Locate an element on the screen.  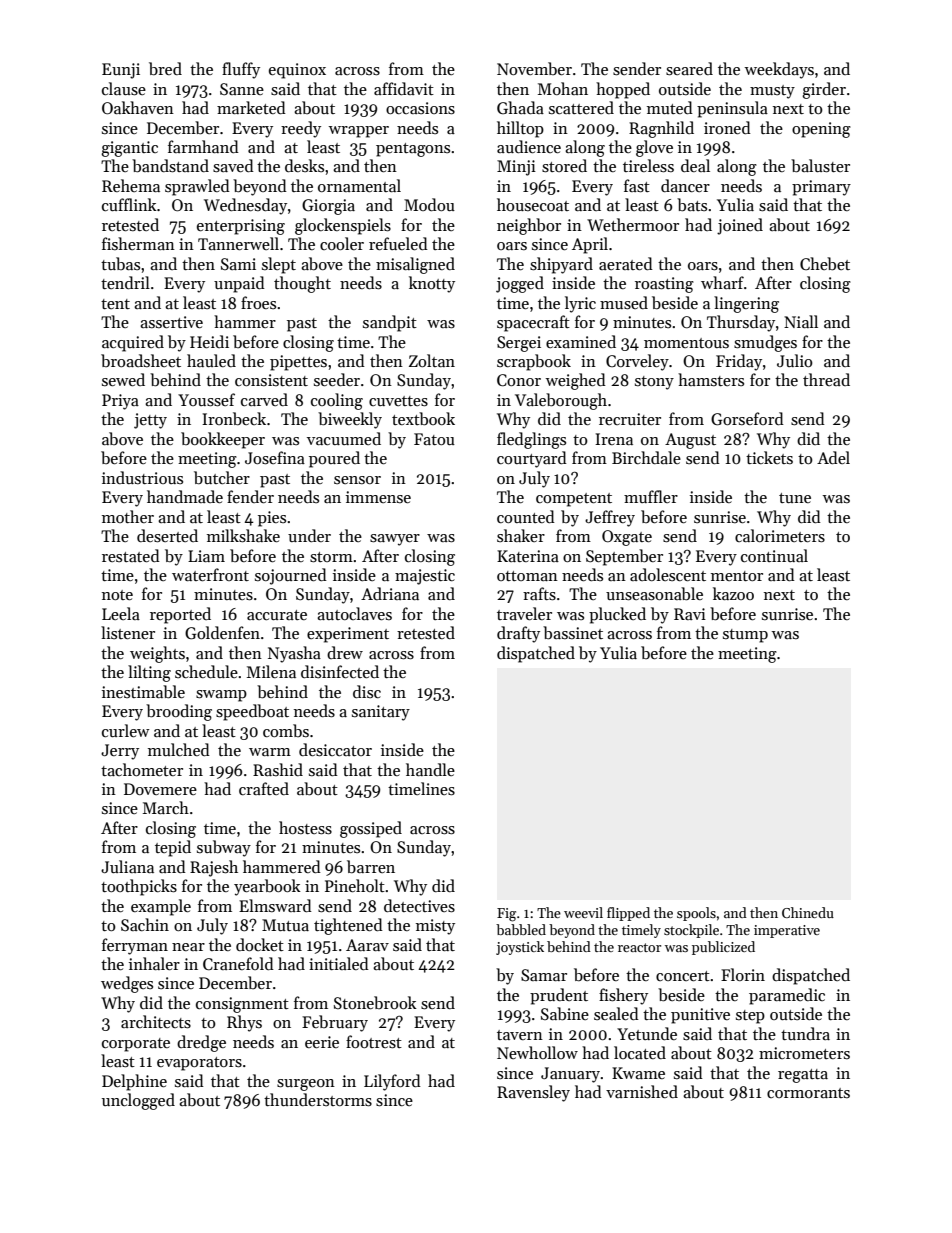
unclogged is located at coordinates (138, 1101).
